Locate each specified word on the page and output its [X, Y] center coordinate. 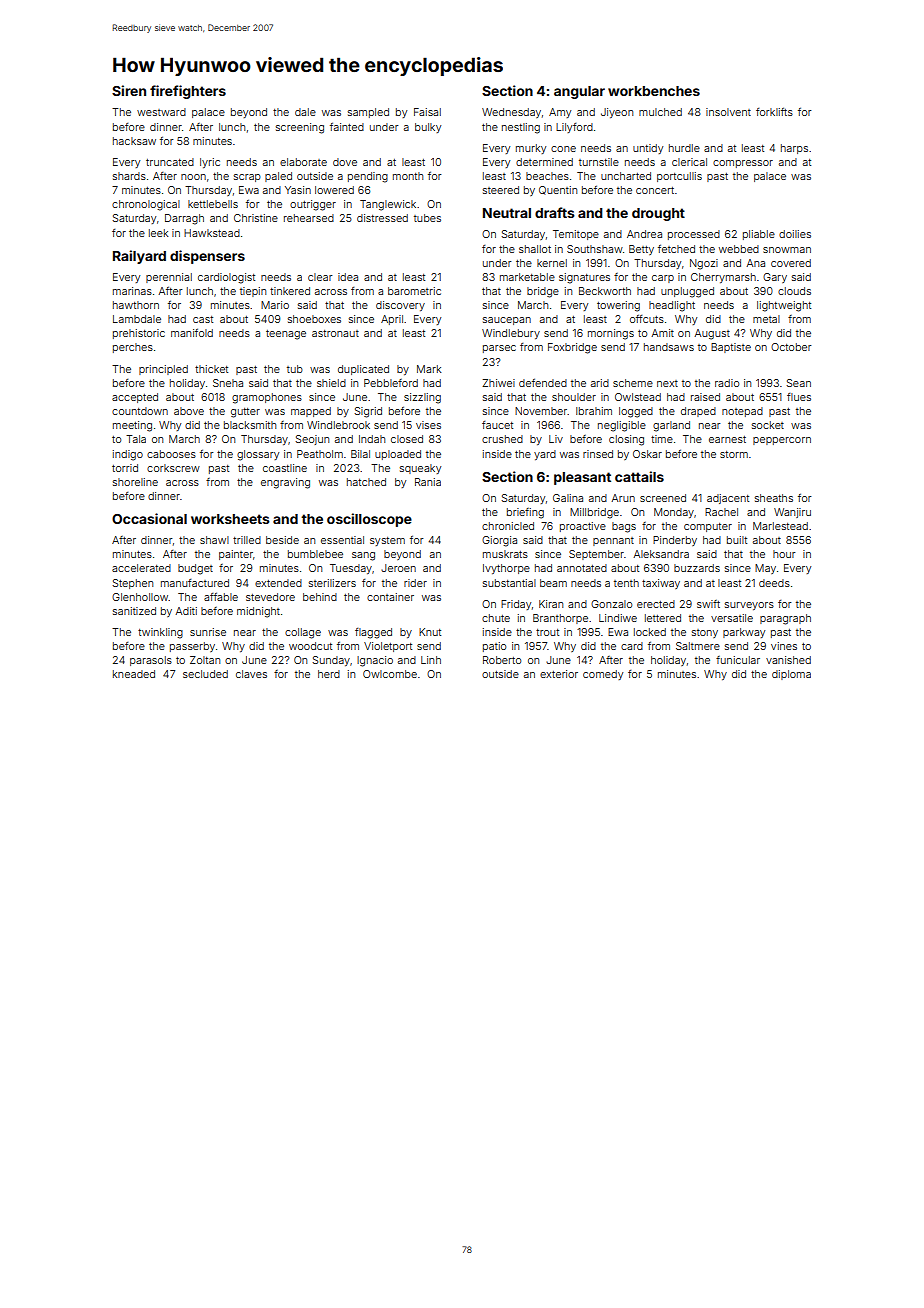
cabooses [171, 454]
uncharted [626, 176]
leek [158, 233]
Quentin [558, 190]
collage [303, 633]
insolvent [728, 112]
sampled [368, 113]
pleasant [582, 478]
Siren [129, 90]
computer [708, 527]
